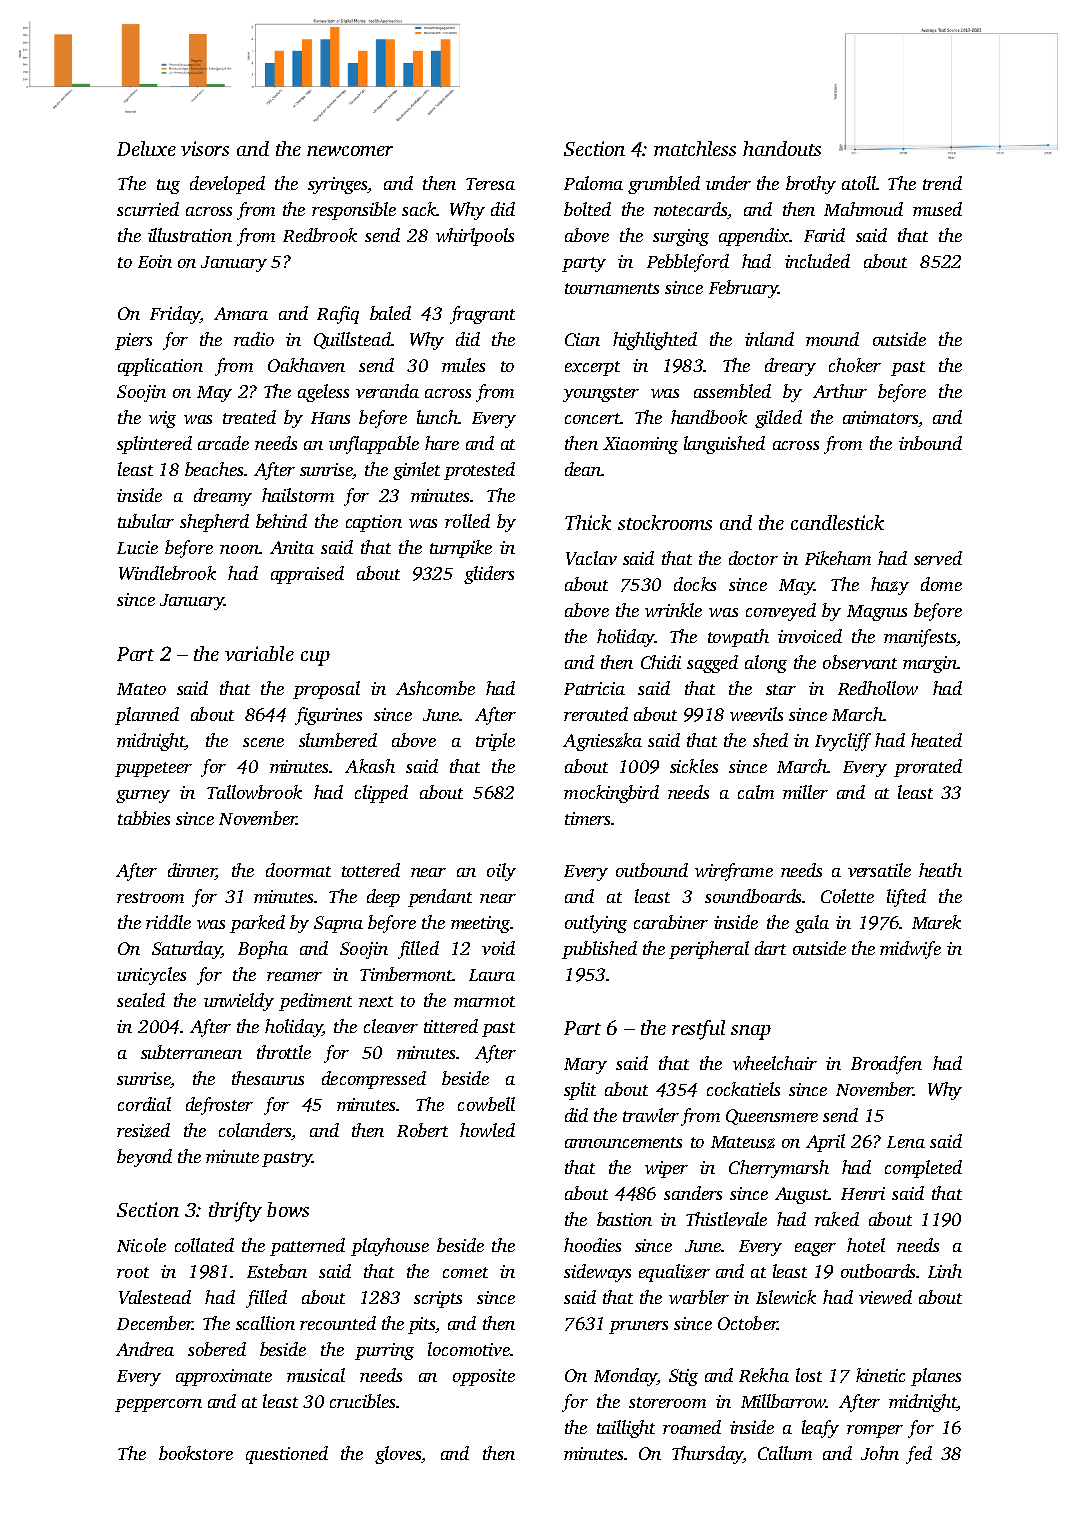 This screenshot has height=1527, width=1079. Describe the element at coordinates (624, 1219) in the screenshot. I see `bastion` at that location.
